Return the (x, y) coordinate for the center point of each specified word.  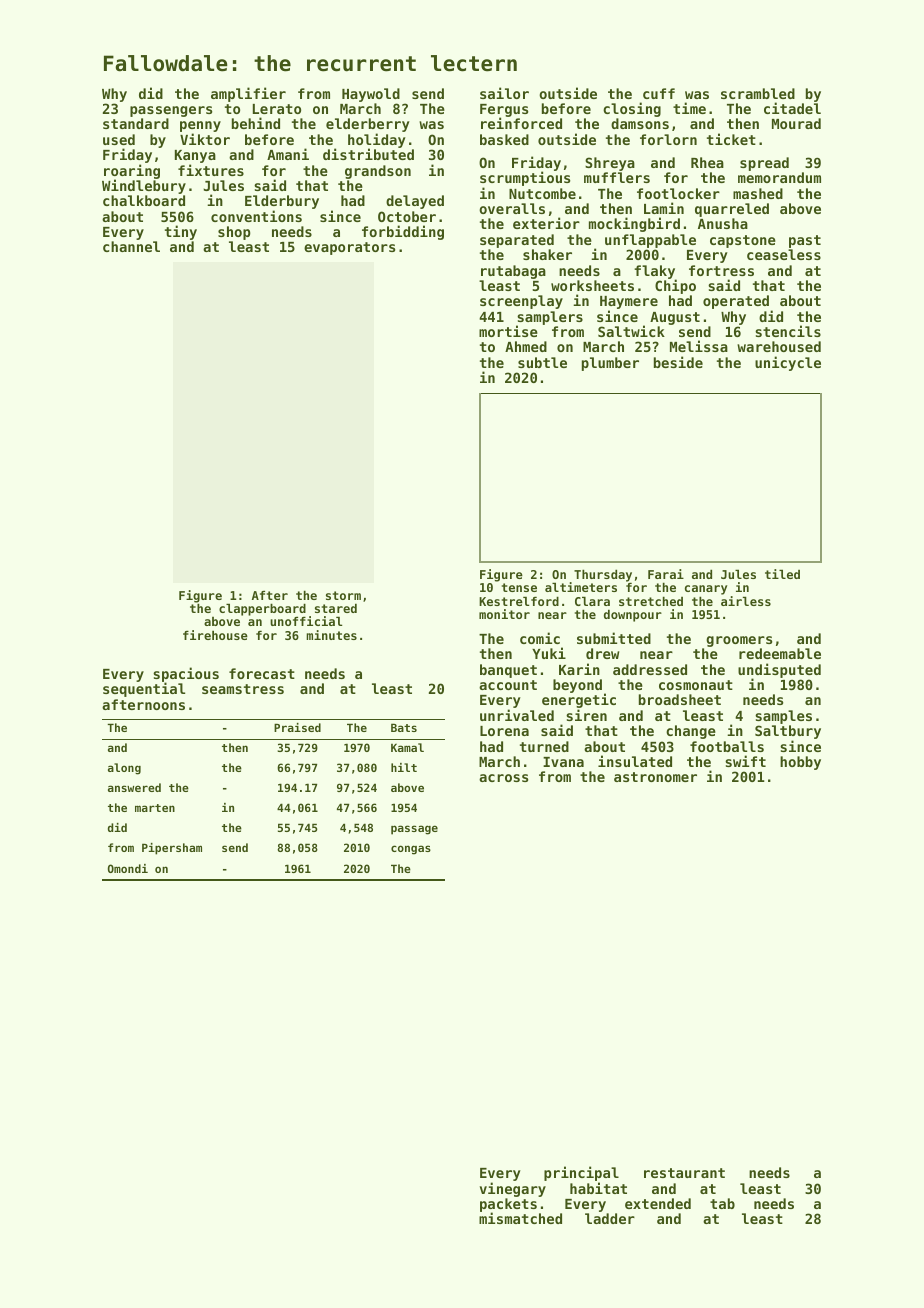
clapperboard (262, 609)
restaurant (684, 1173)
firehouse (215, 635)
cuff (659, 93)
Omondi (128, 868)
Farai (666, 574)
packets (508, 1205)
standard (136, 123)
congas (411, 850)
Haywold (371, 95)
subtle (542, 362)
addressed (650, 669)
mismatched (520, 1218)
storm (343, 595)
